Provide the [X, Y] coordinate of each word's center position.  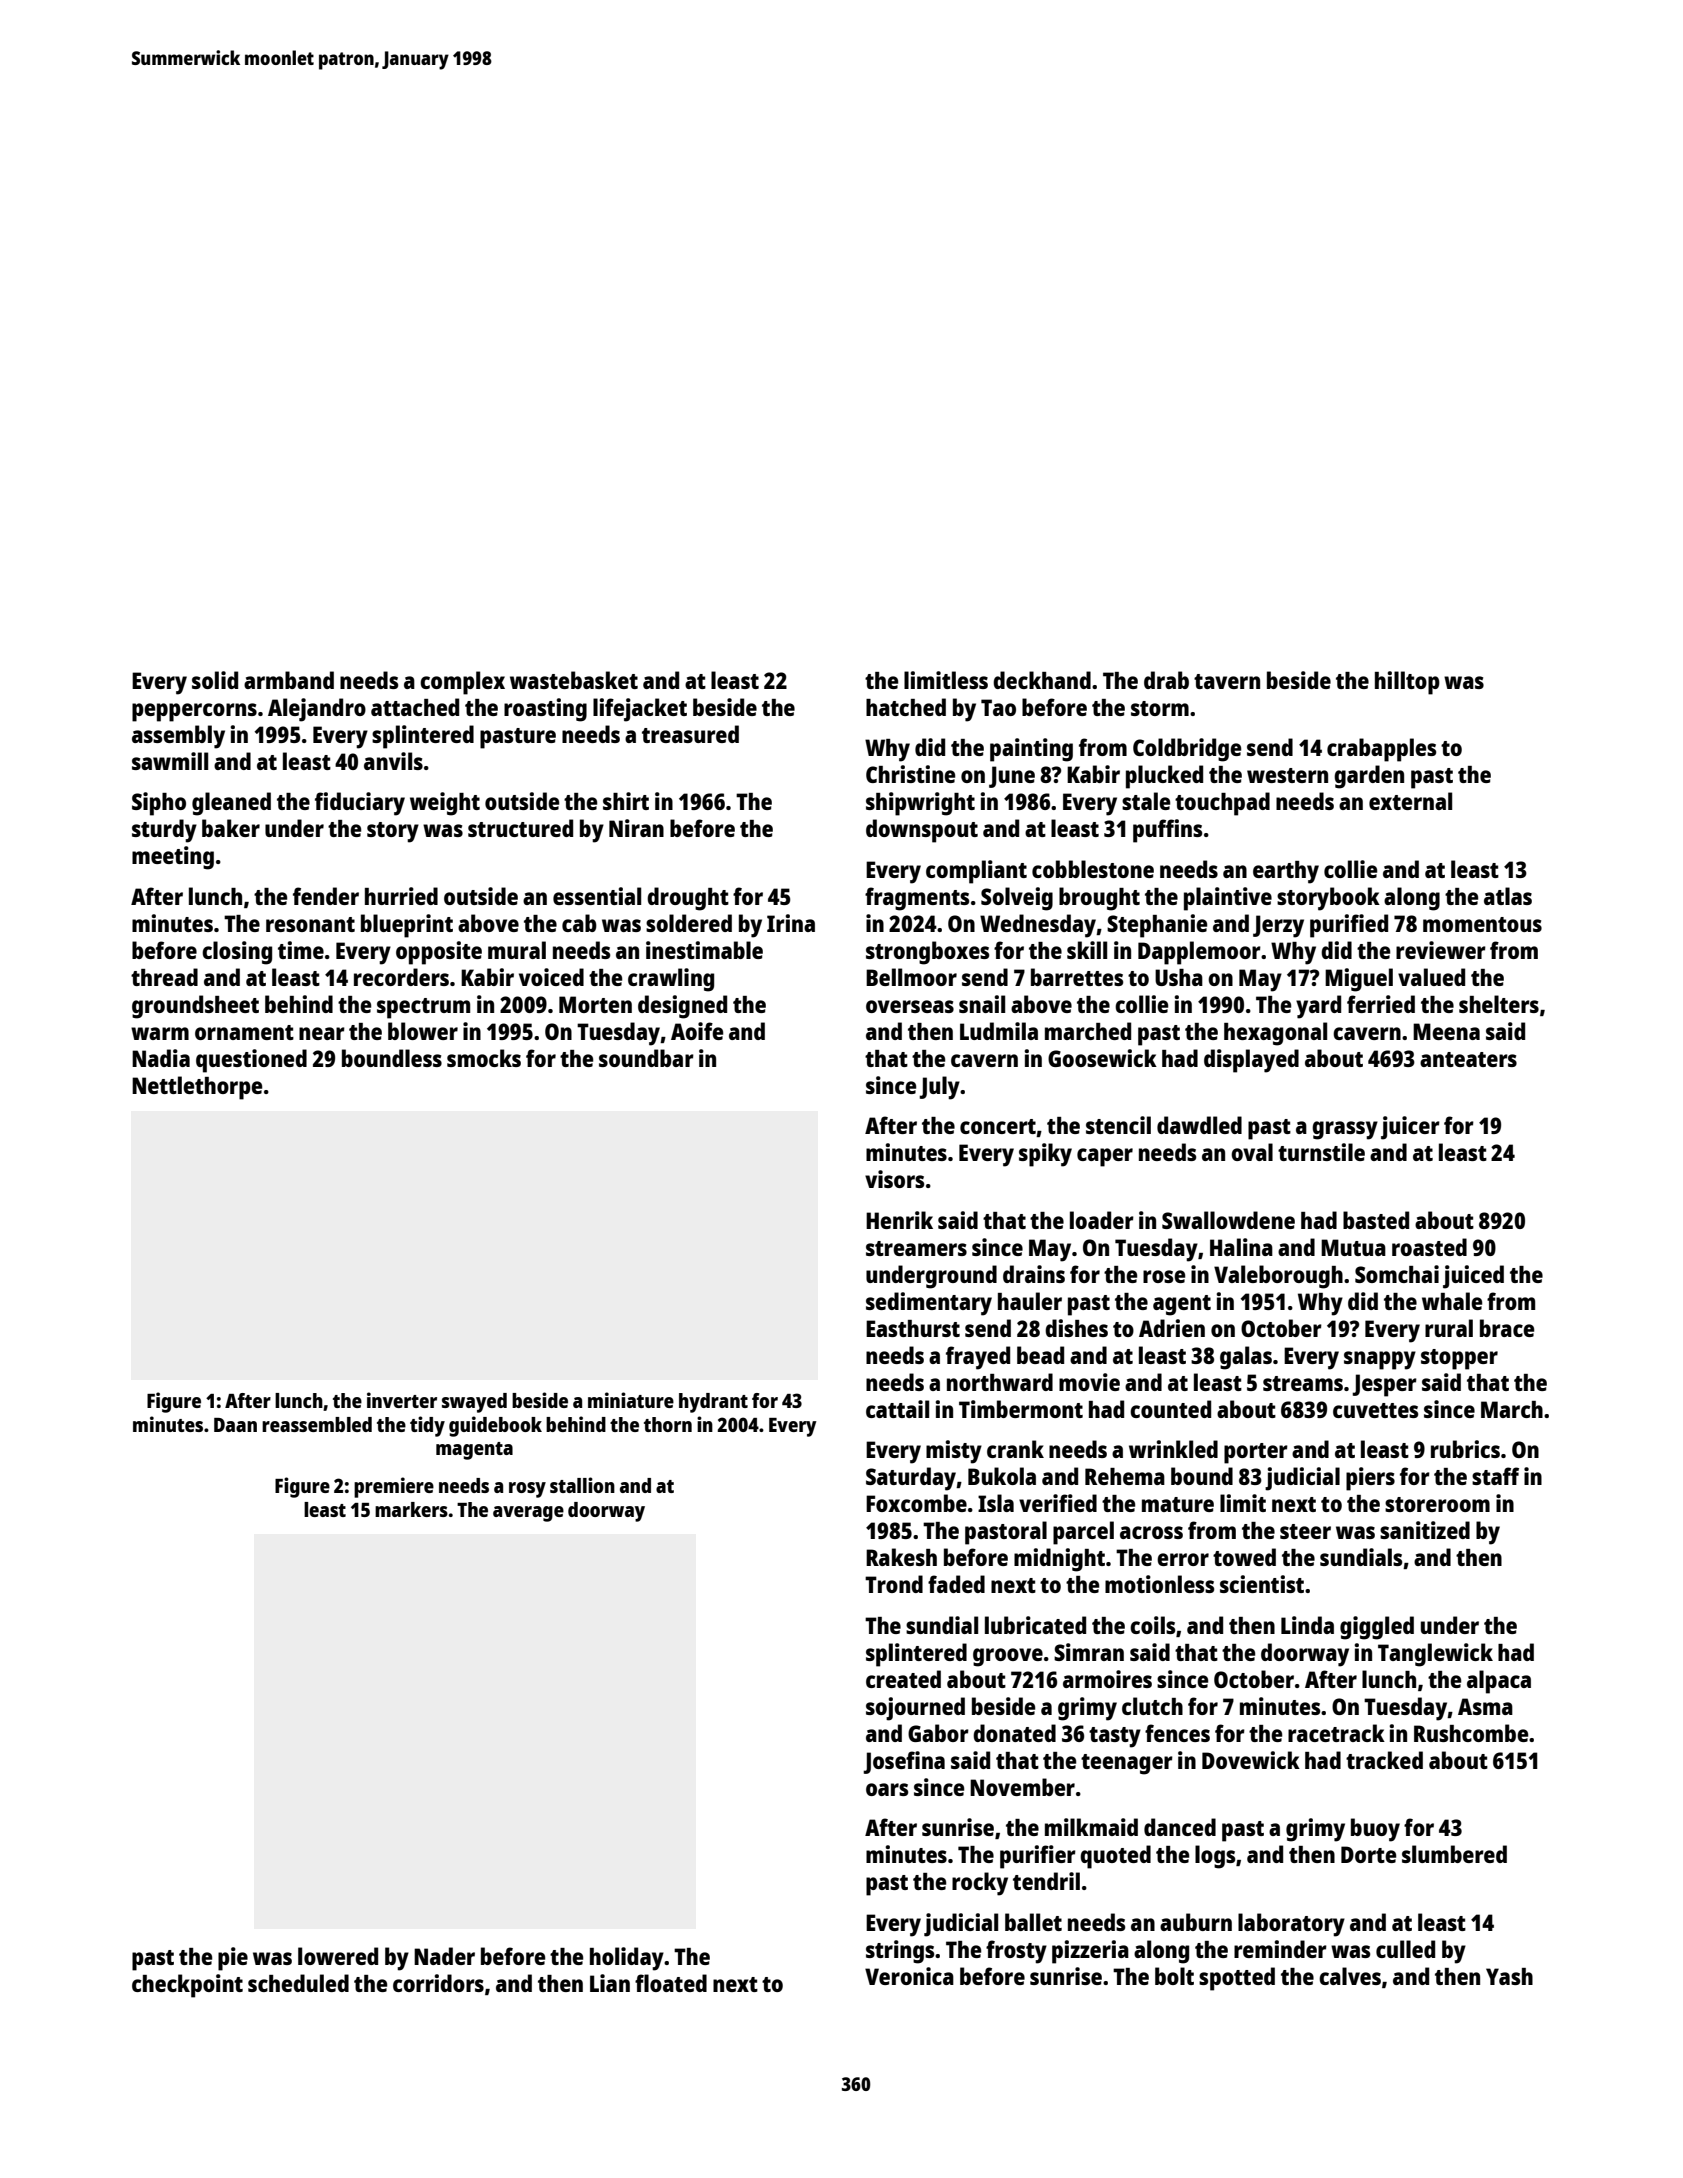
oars [887, 1789]
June [1012, 777]
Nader [444, 1956]
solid [215, 680]
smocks [484, 1058]
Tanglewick [1435, 1655]
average [528, 1514]
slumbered [1454, 1854]
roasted [1429, 1247]
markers [411, 1509]
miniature [631, 1400]
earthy [1286, 872]
